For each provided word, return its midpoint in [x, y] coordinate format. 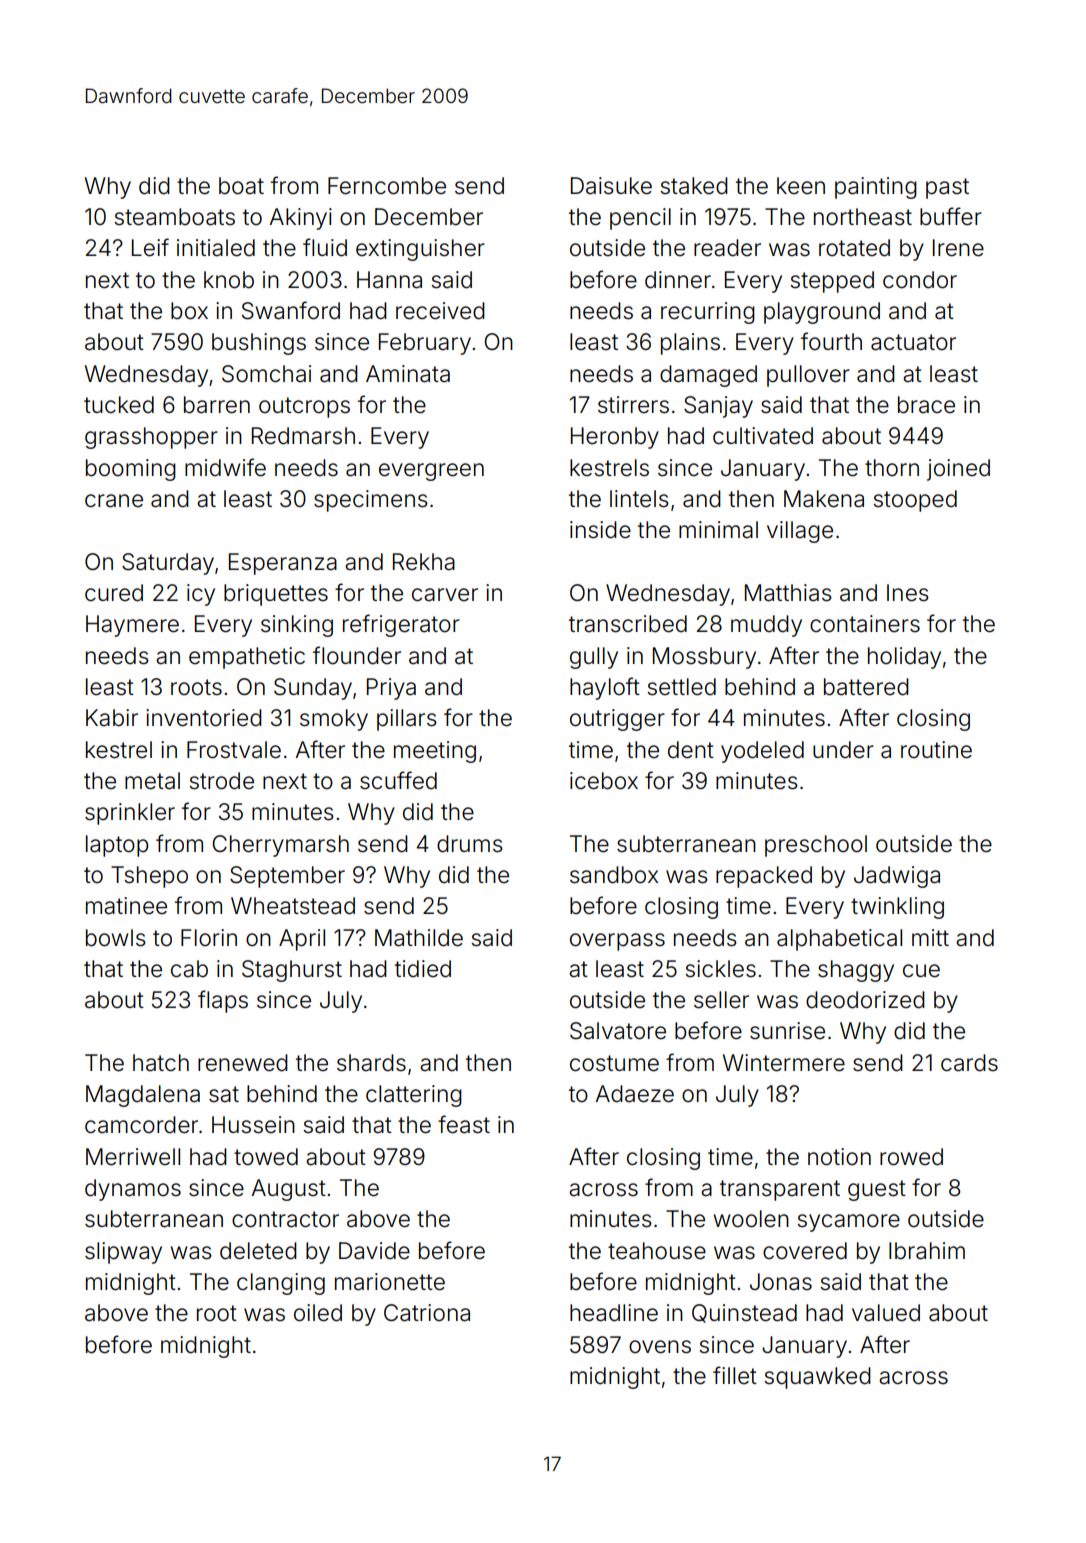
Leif [150, 247]
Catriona [427, 1313]
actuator [913, 342]
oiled [318, 1313]
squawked [817, 1378]
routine [936, 750]
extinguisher [420, 250]
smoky [334, 720]
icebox [604, 781]
